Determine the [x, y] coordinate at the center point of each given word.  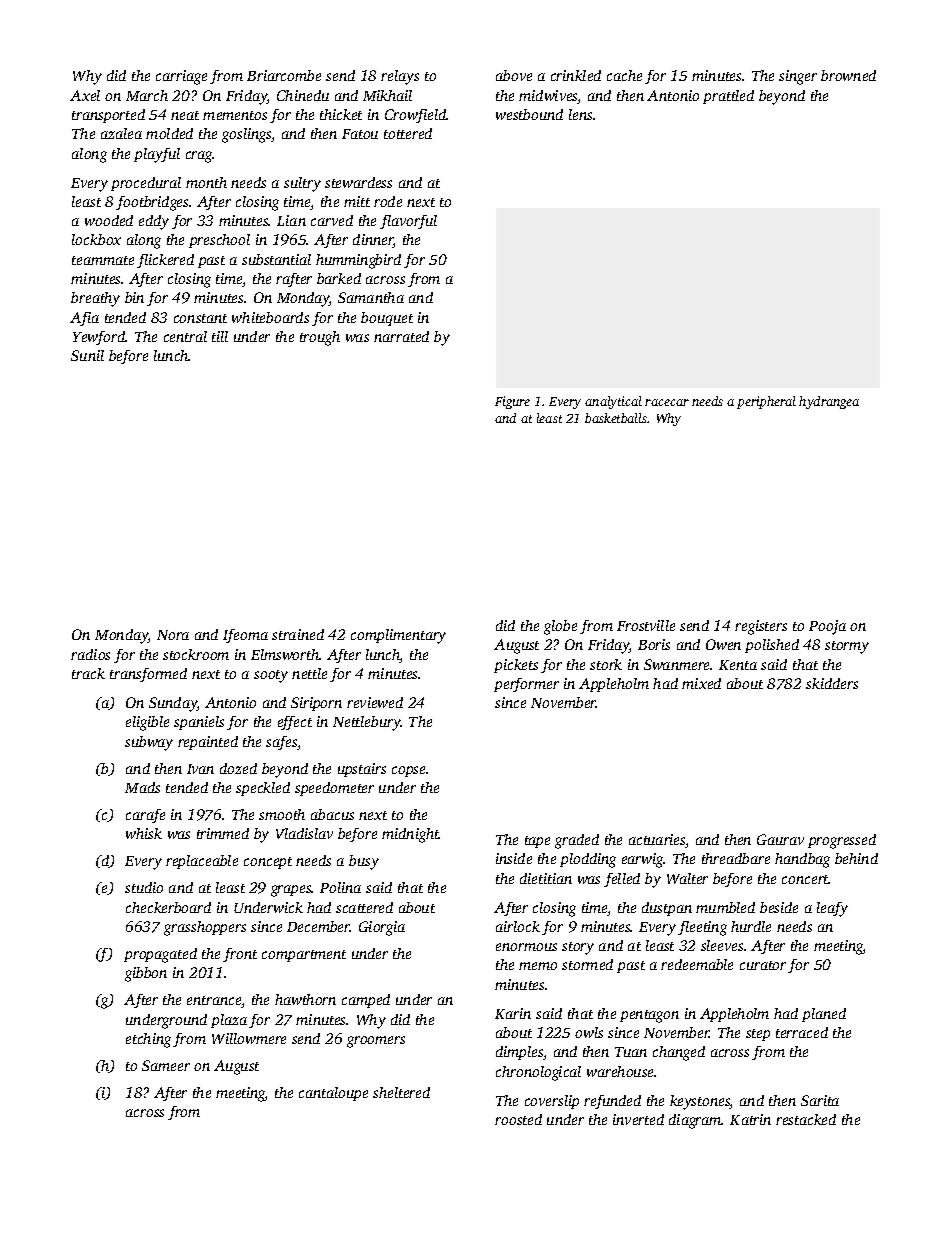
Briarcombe [284, 75]
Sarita [820, 1100]
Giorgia [382, 928]
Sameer [166, 1065]
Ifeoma [245, 636]
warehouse [621, 1071]
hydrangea [829, 402]
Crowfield [416, 116]
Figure [512, 402]
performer [526, 685]
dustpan [667, 909]
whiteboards [270, 317]
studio [144, 887]
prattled [728, 97]
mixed [701, 683]
